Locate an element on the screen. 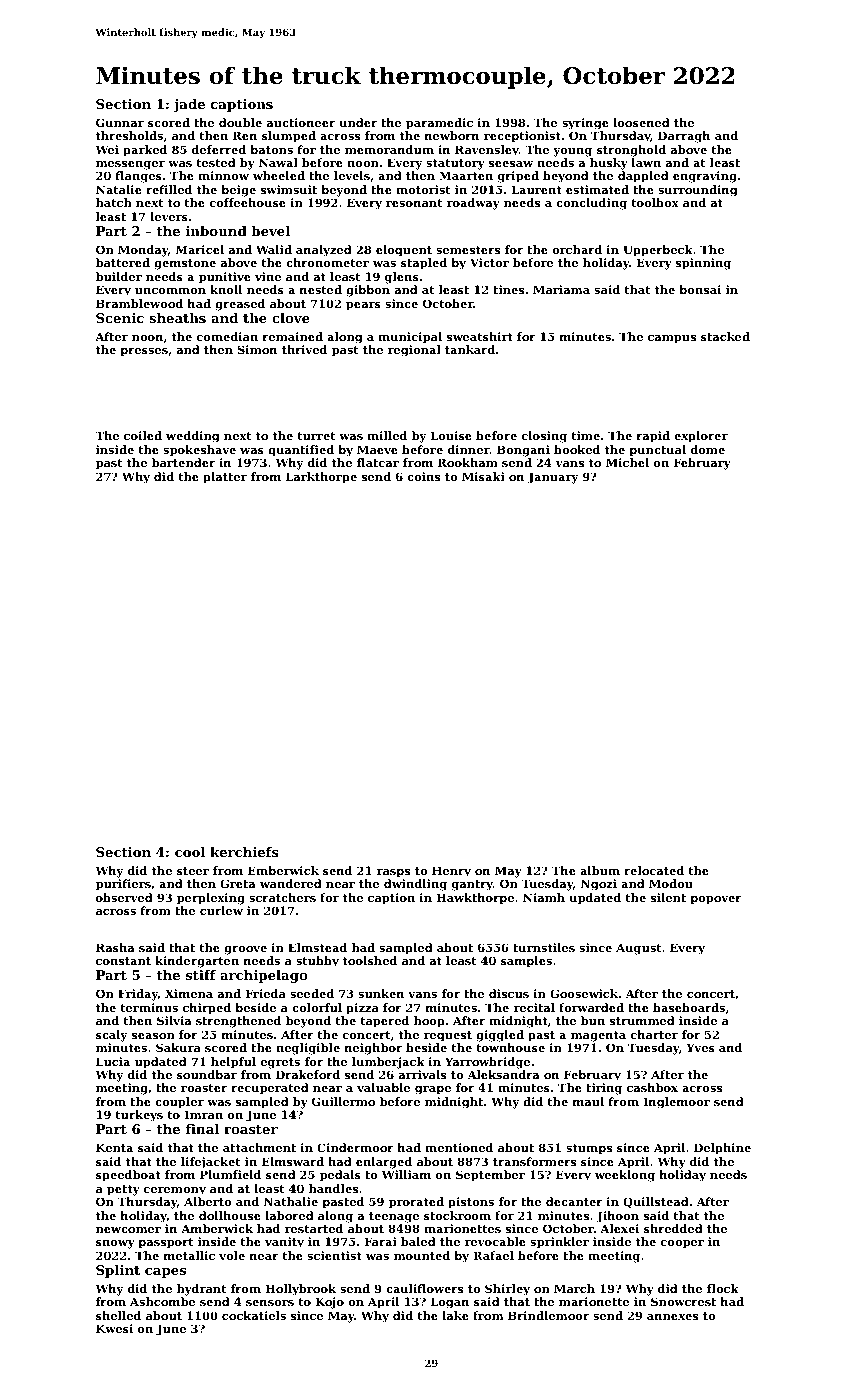 The height and width of the screenshot is (1400, 849). municipal is located at coordinates (410, 338).
